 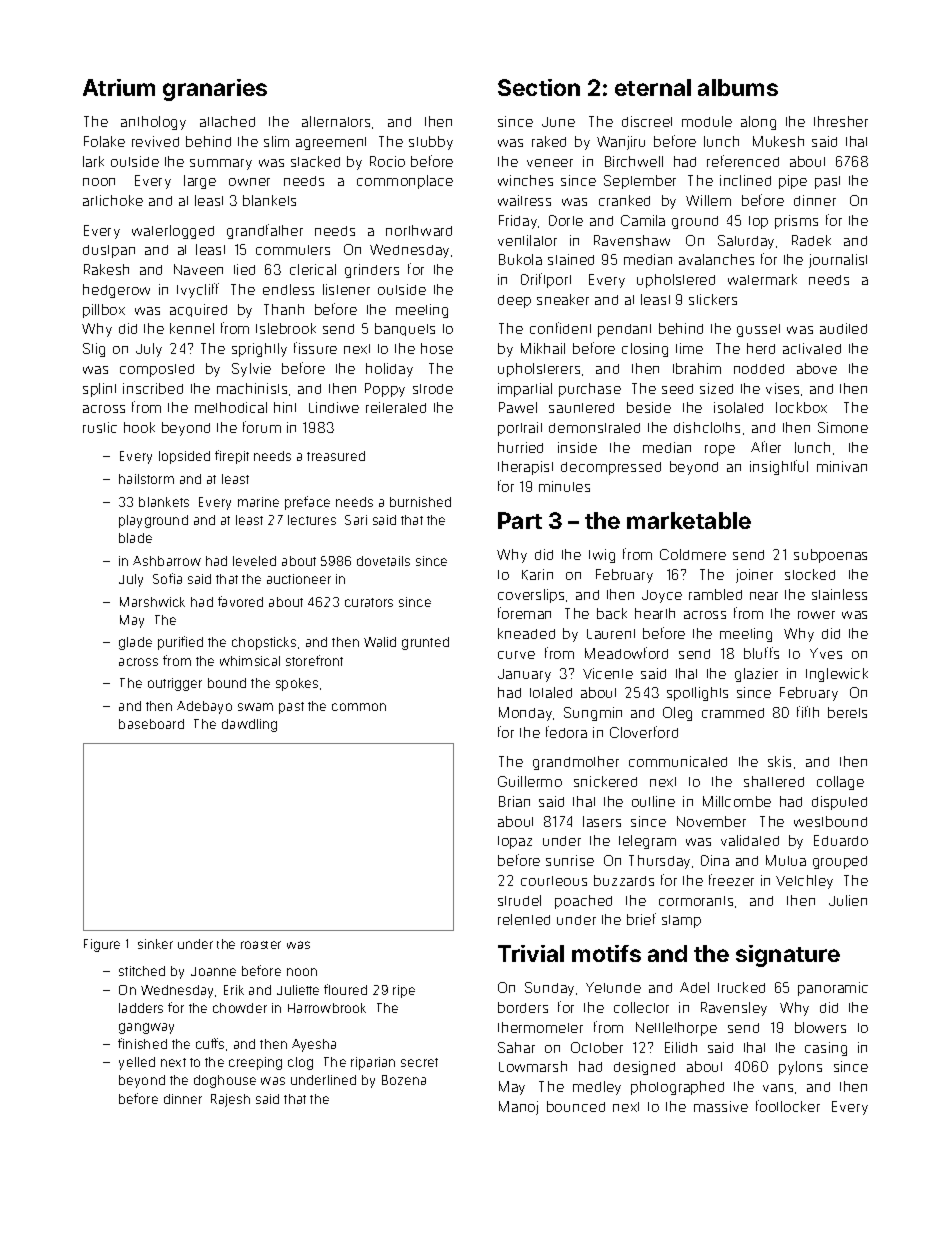 I want to click on Rajesh, so click(x=230, y=1100).
